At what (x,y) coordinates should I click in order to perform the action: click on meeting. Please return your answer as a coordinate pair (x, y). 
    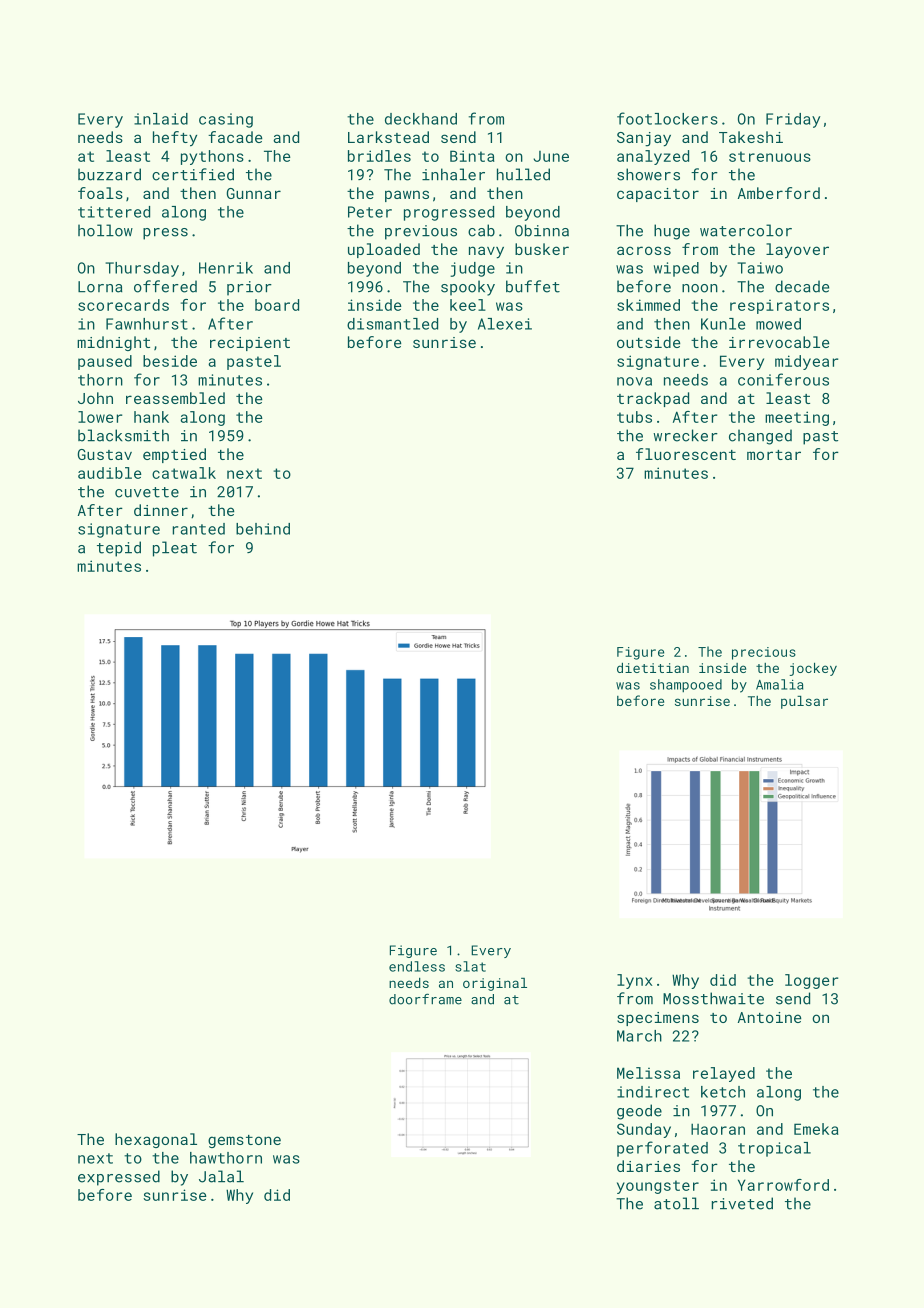
    Looking at the image, I should click on (797, 418).
